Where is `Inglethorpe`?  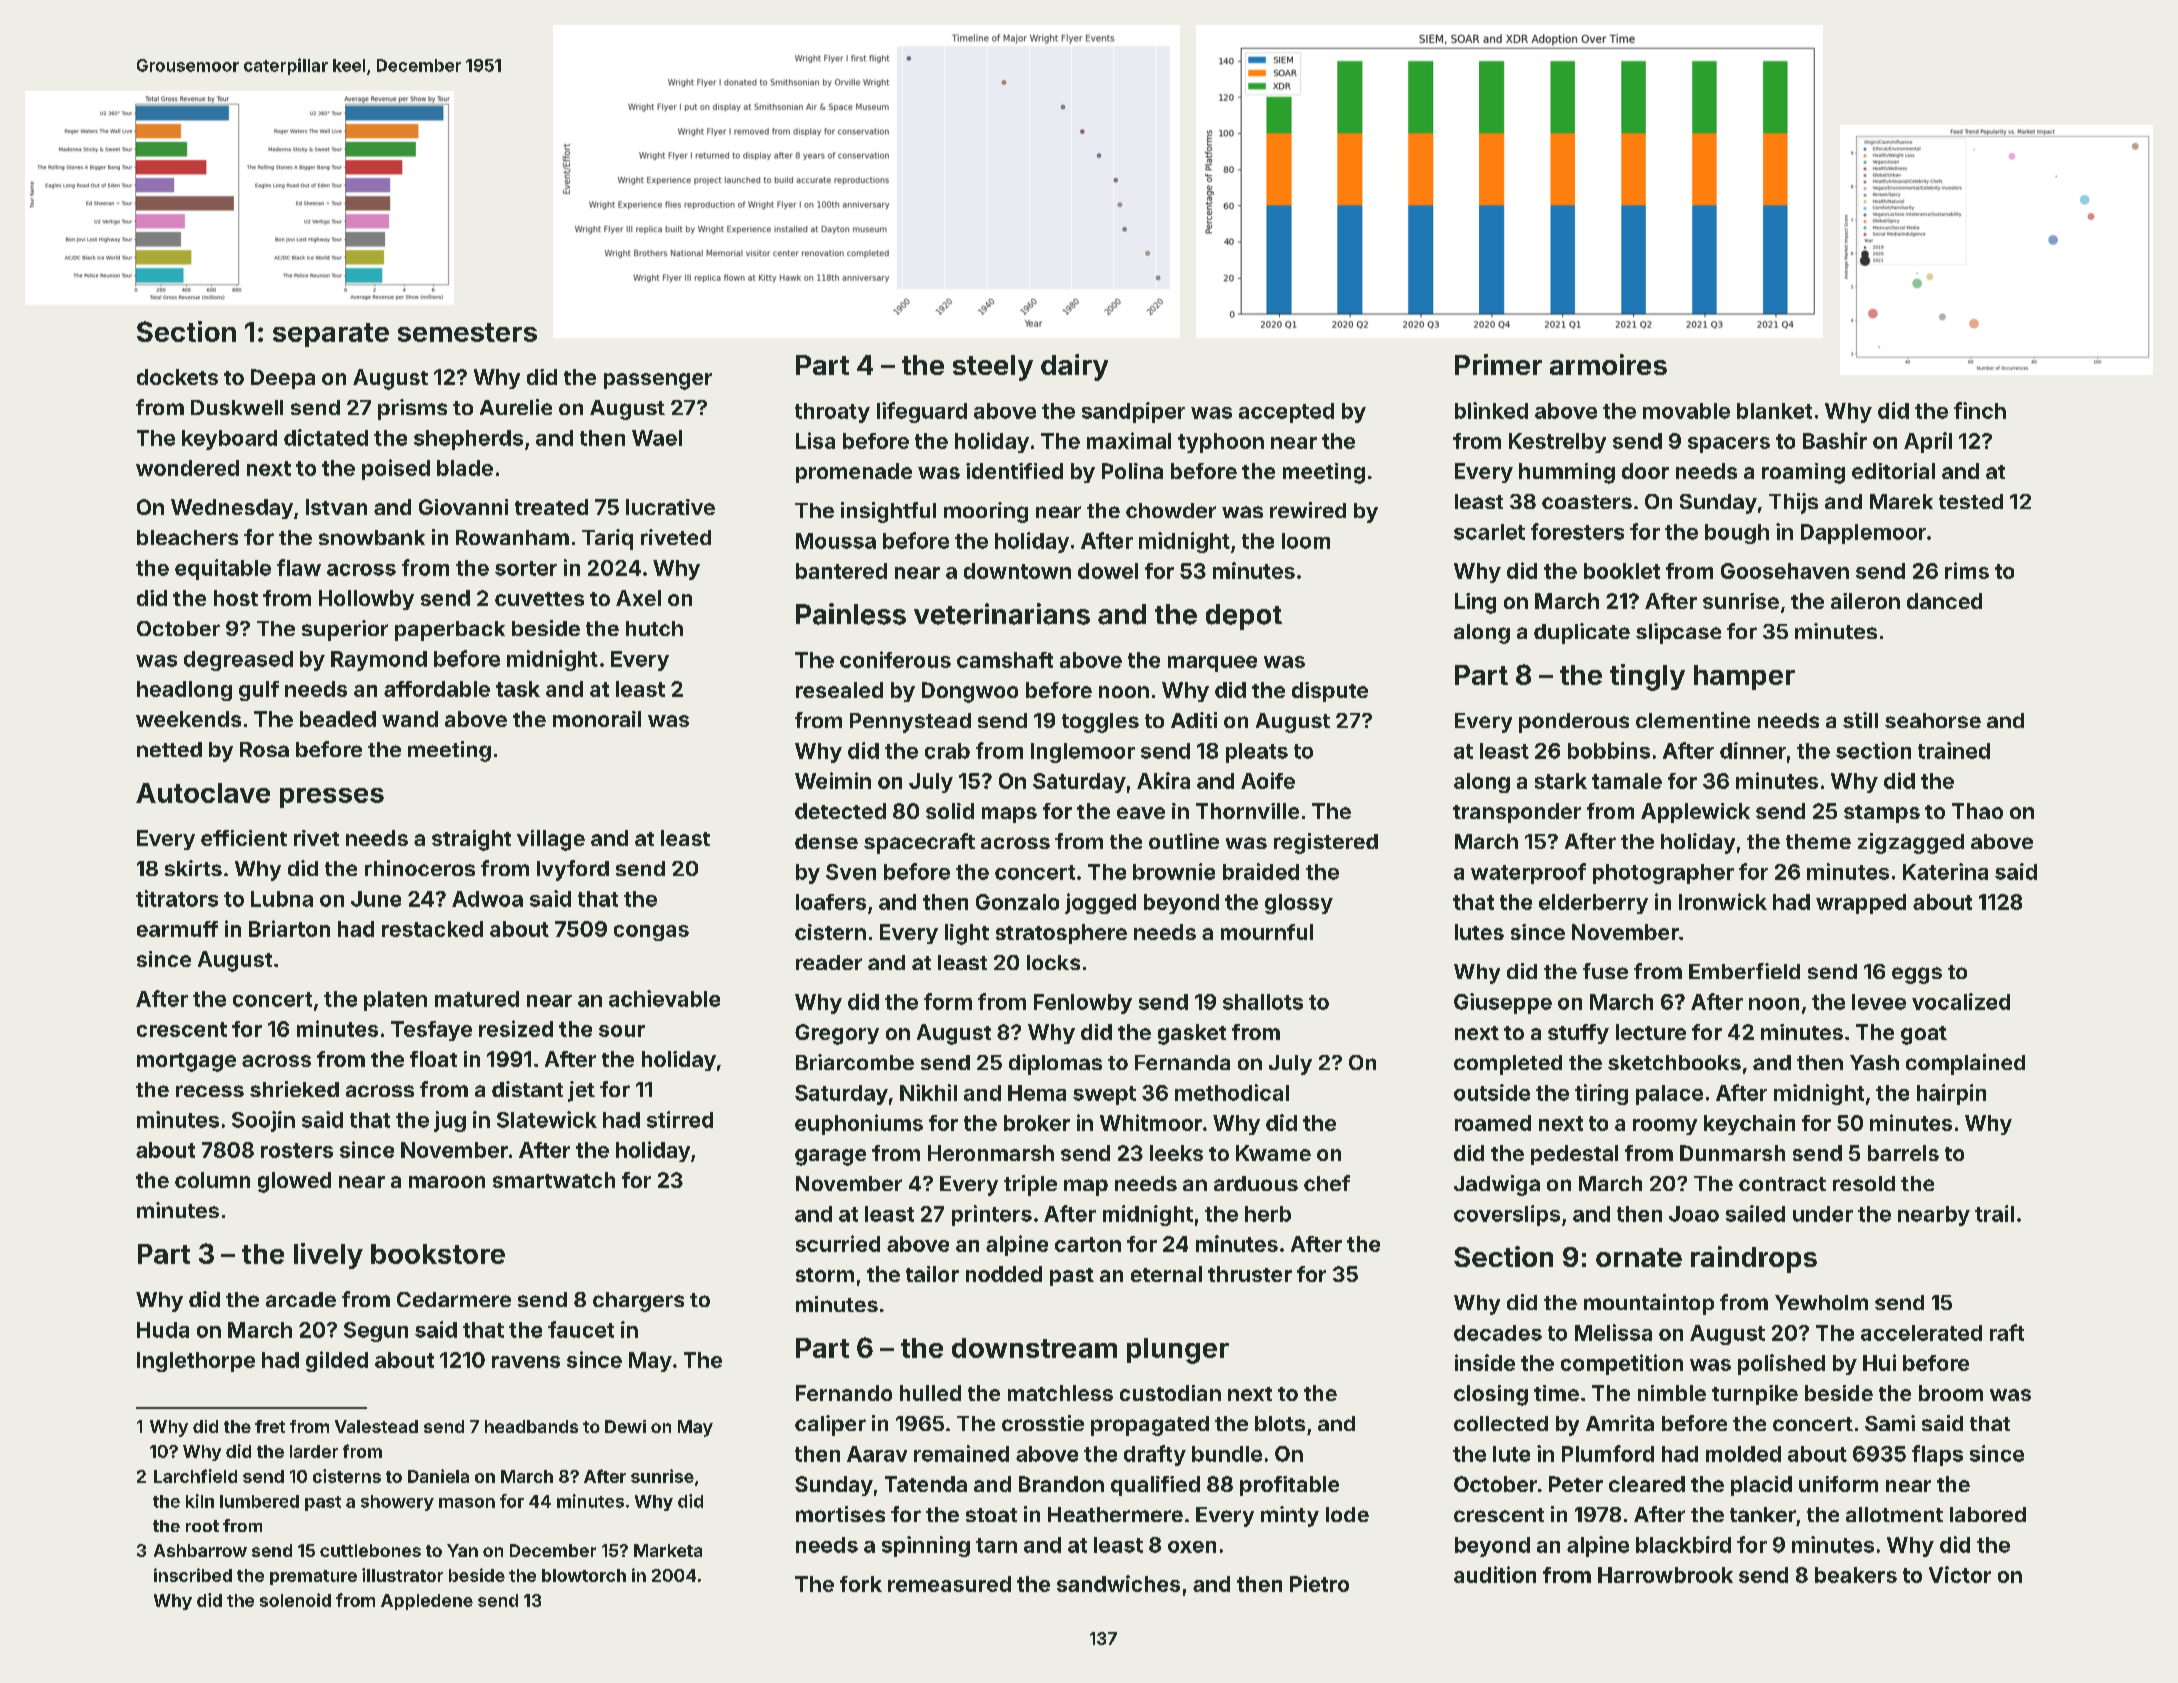 Inglethorpe is located at coordinates (196, 1362).
